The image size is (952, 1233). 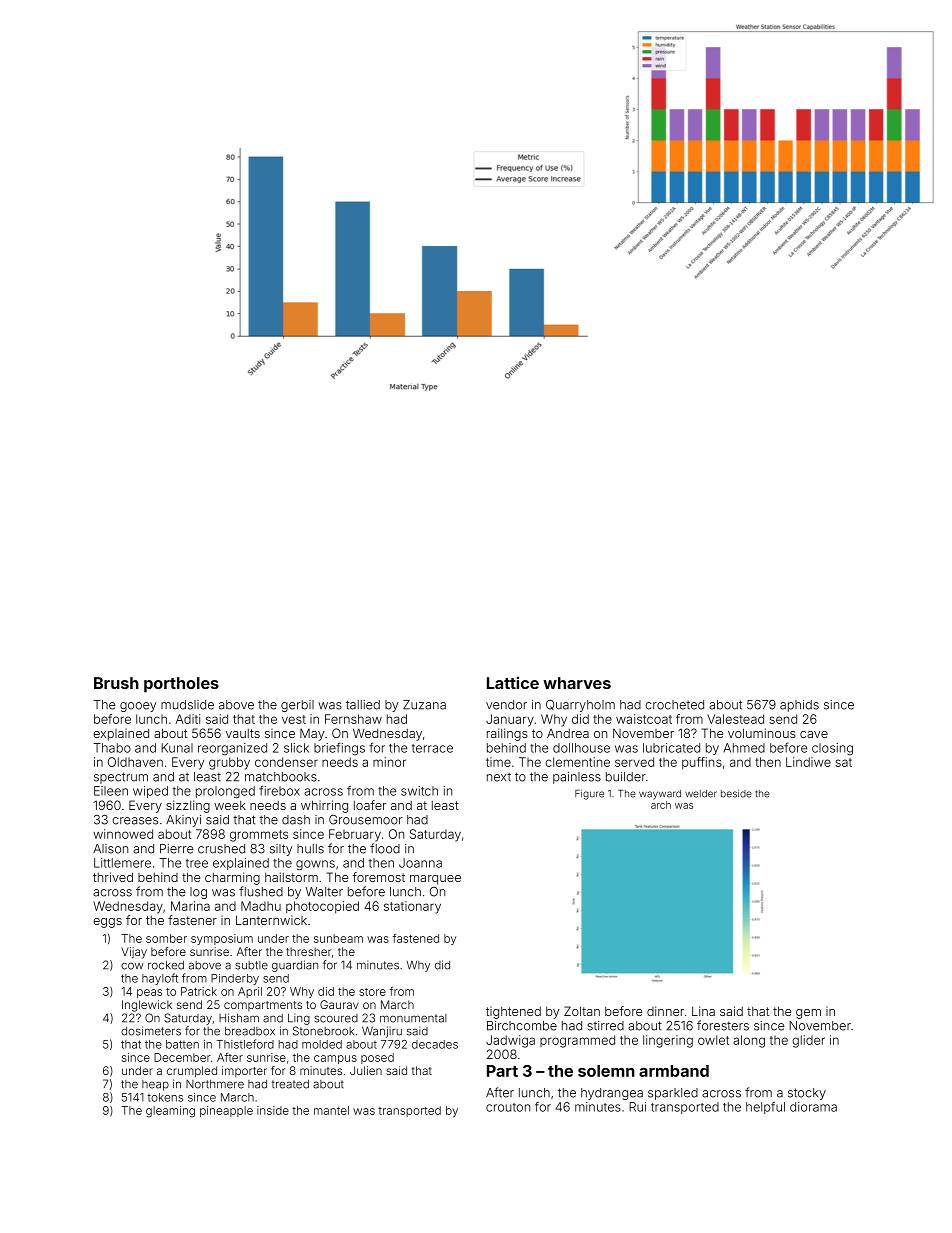 I want to click on cow, so click(x=132, y=966).
